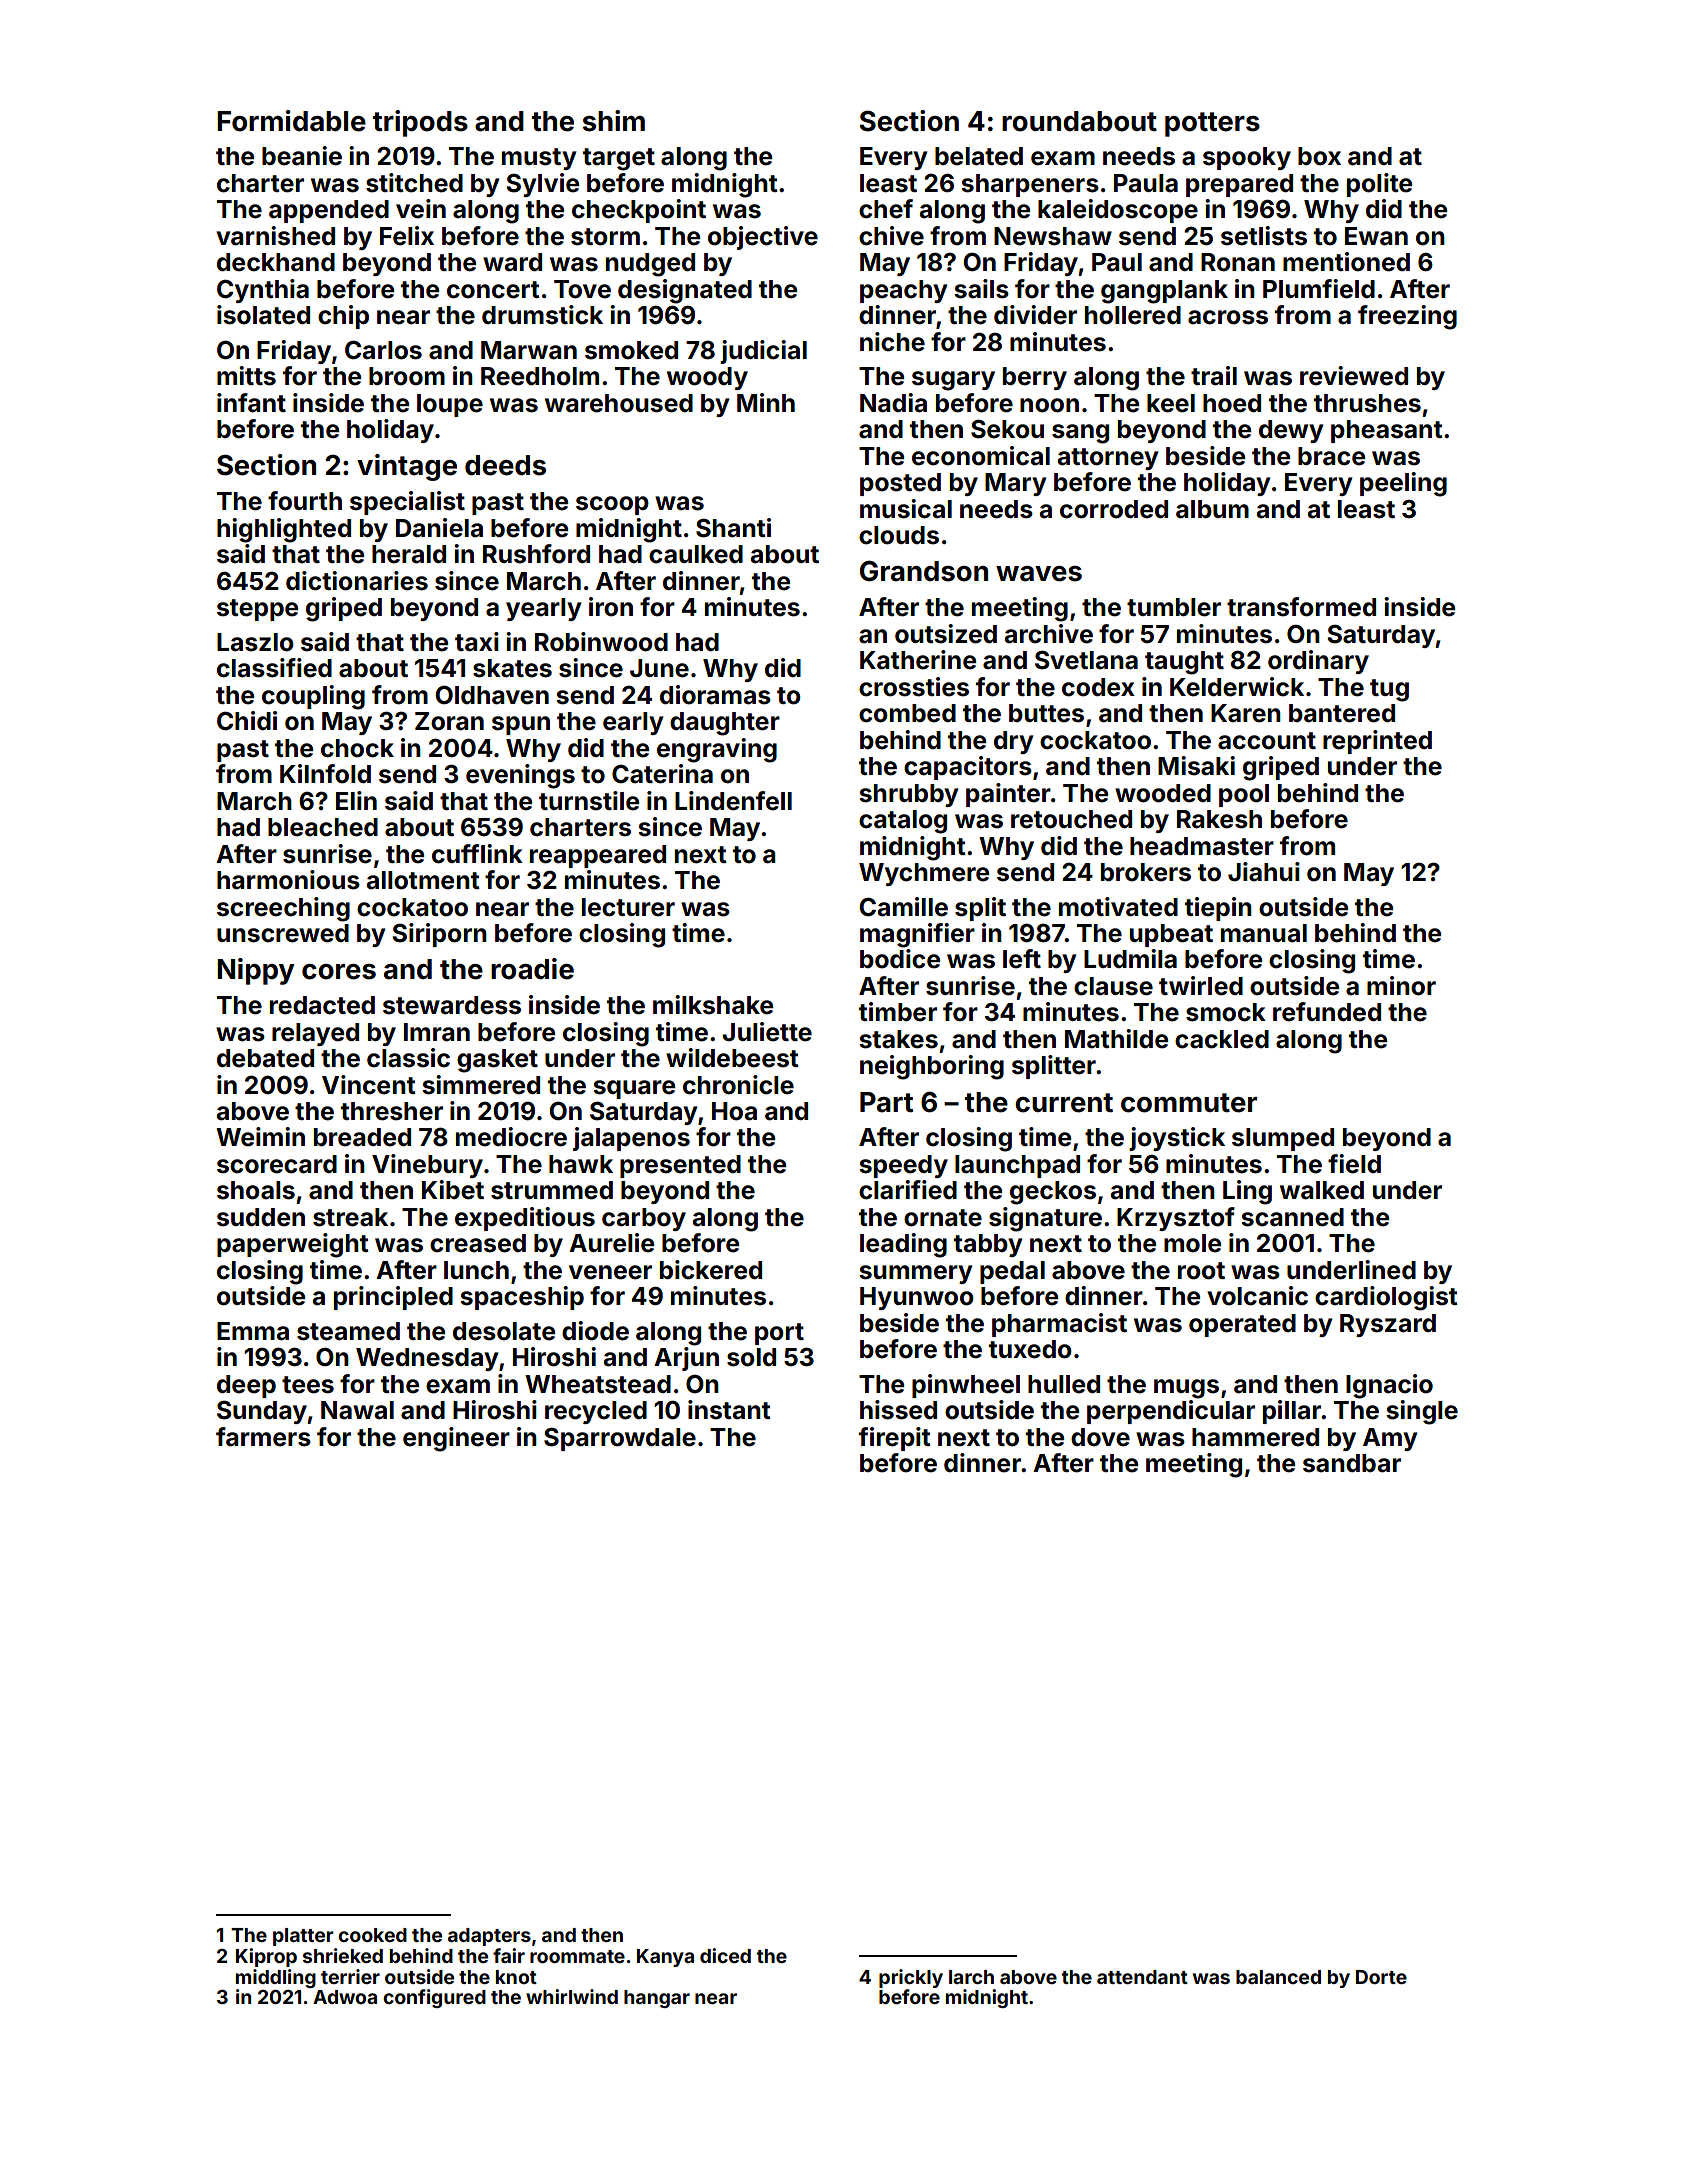 Image resolution: width=1683 pixels, height=2178 pixels. What do you see at coordinates (605, 237) in the document?
I see `storm` at bounding box center [605, 237].
